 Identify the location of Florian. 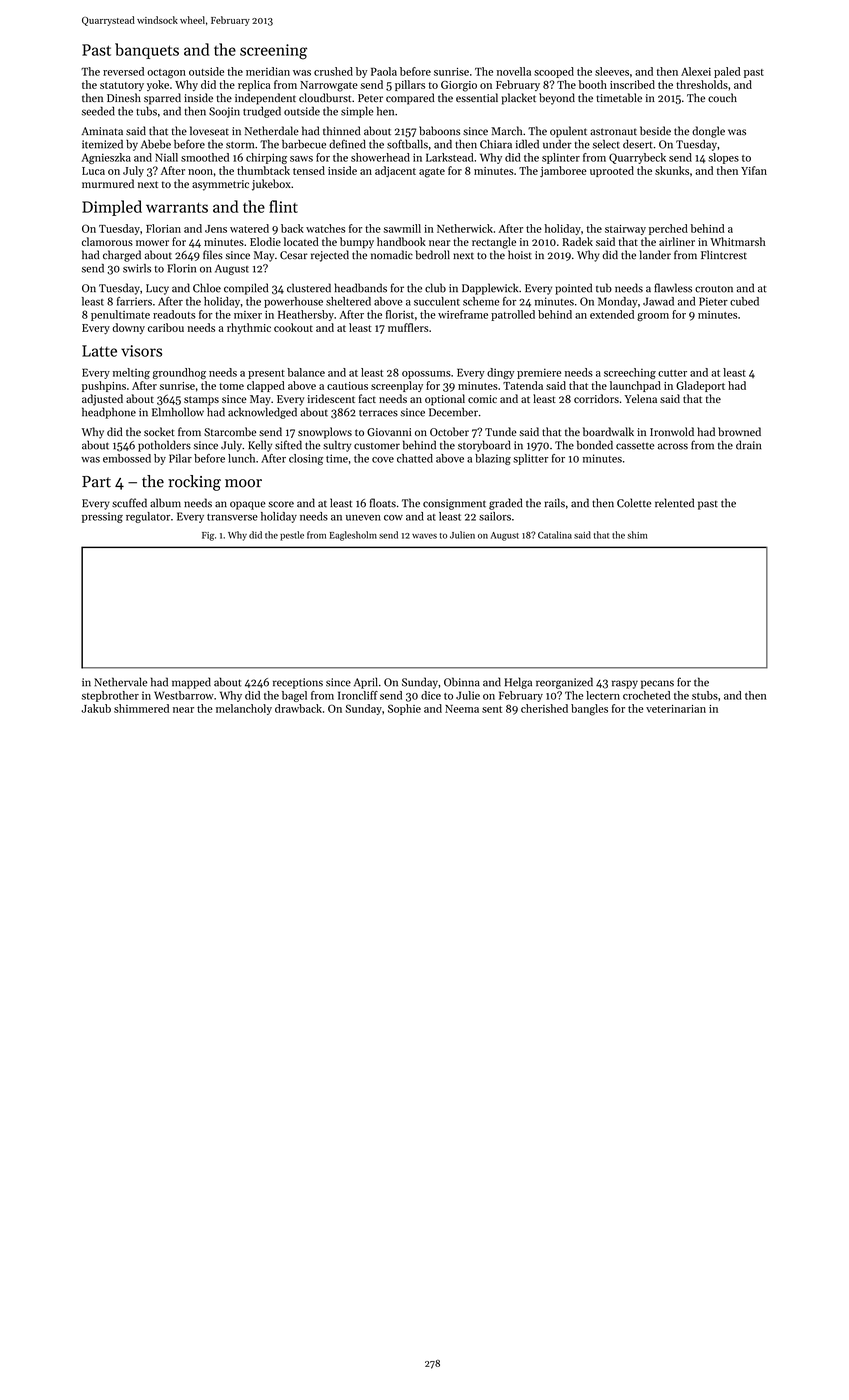
(163, 228).
